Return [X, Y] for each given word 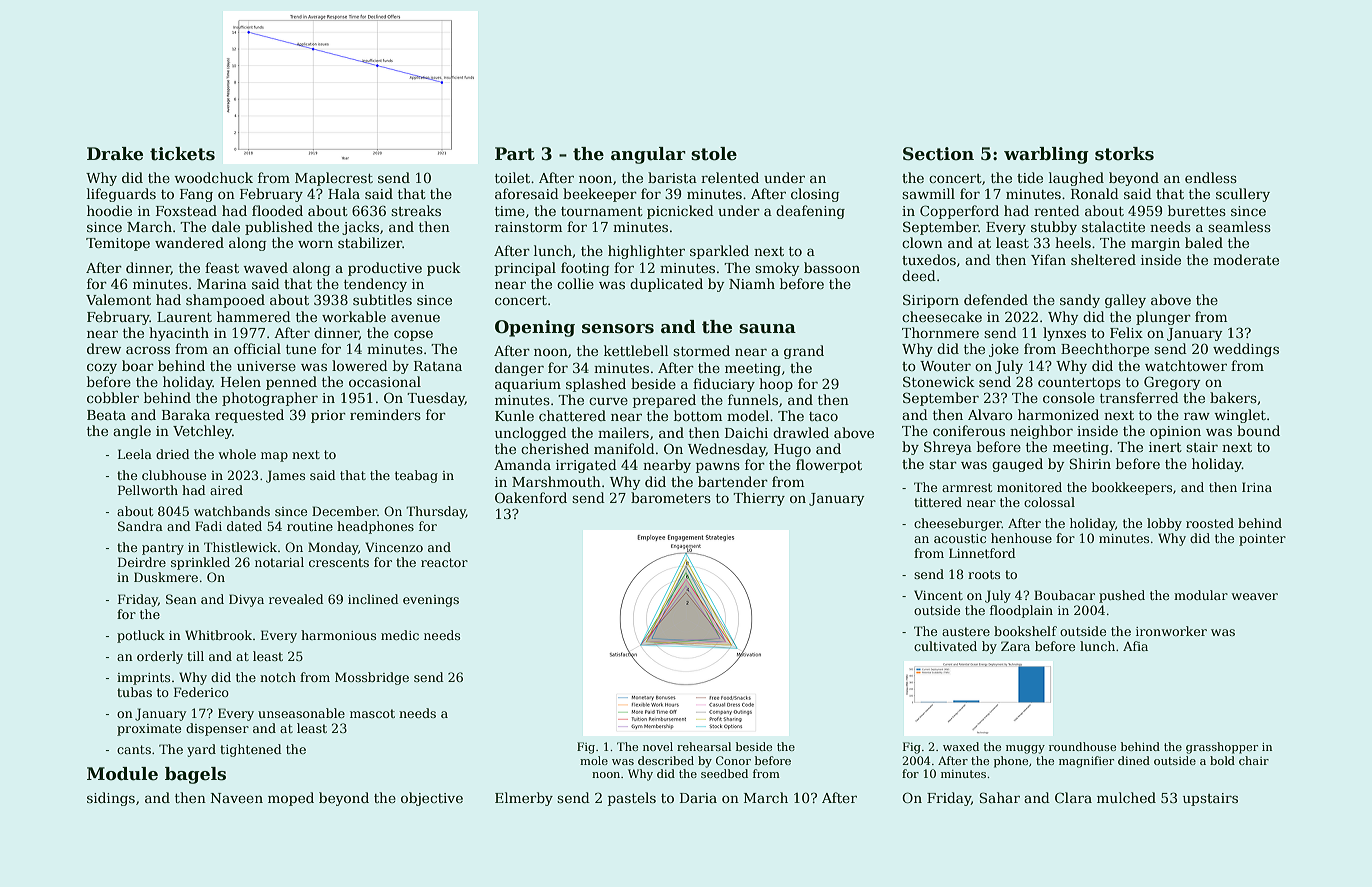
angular [648, 155]
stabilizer [370, 242]
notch [278, 677]
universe [266, 366]
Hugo [792, 450]
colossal [1049, 502]
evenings [431, 601]
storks [1124, 154]
